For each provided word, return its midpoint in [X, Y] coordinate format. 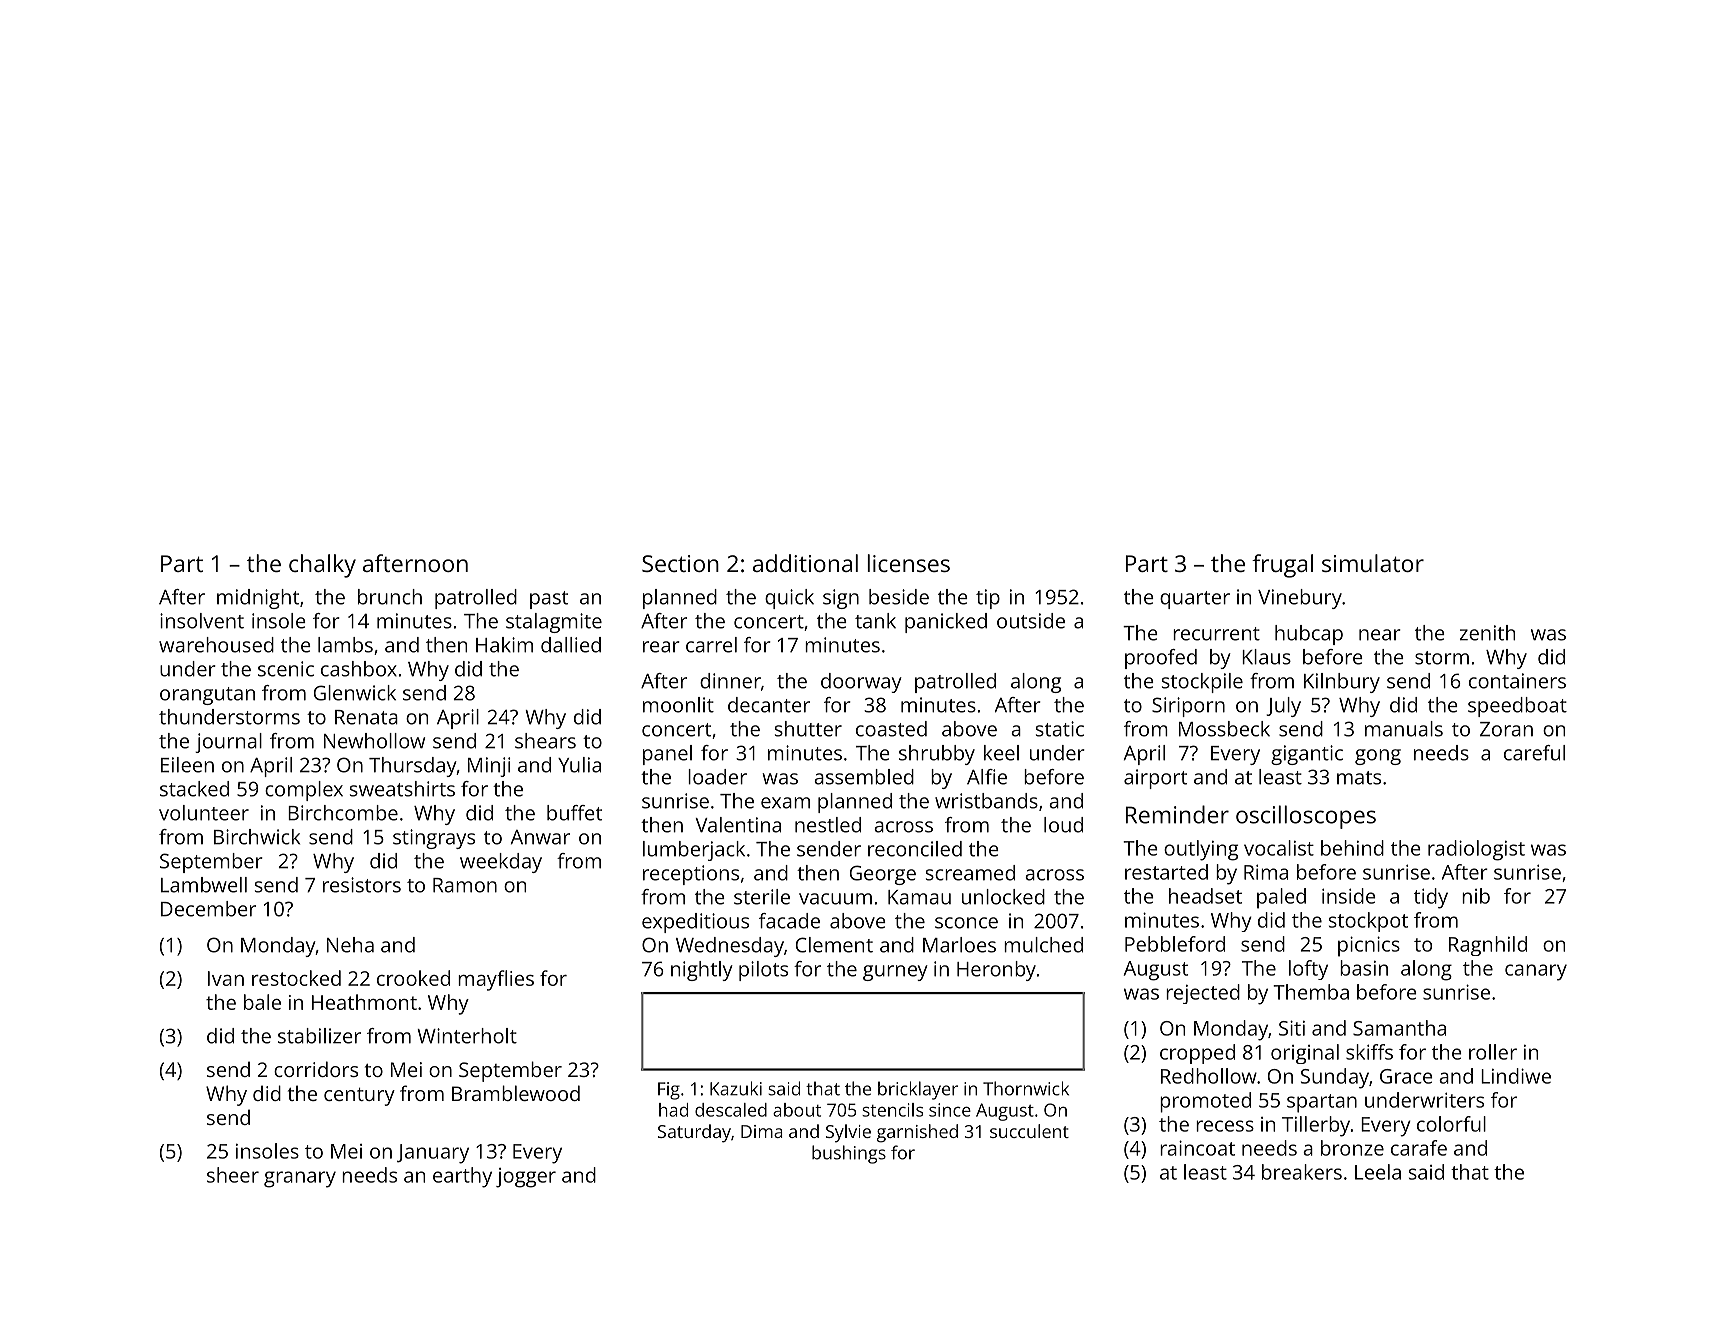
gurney [895, 973]
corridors [316, 1069]
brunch [390, 597]
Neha [350, 945]
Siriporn [1188, 707]
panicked [946, 623]
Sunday [1335, 1078]
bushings [849, 1154]
